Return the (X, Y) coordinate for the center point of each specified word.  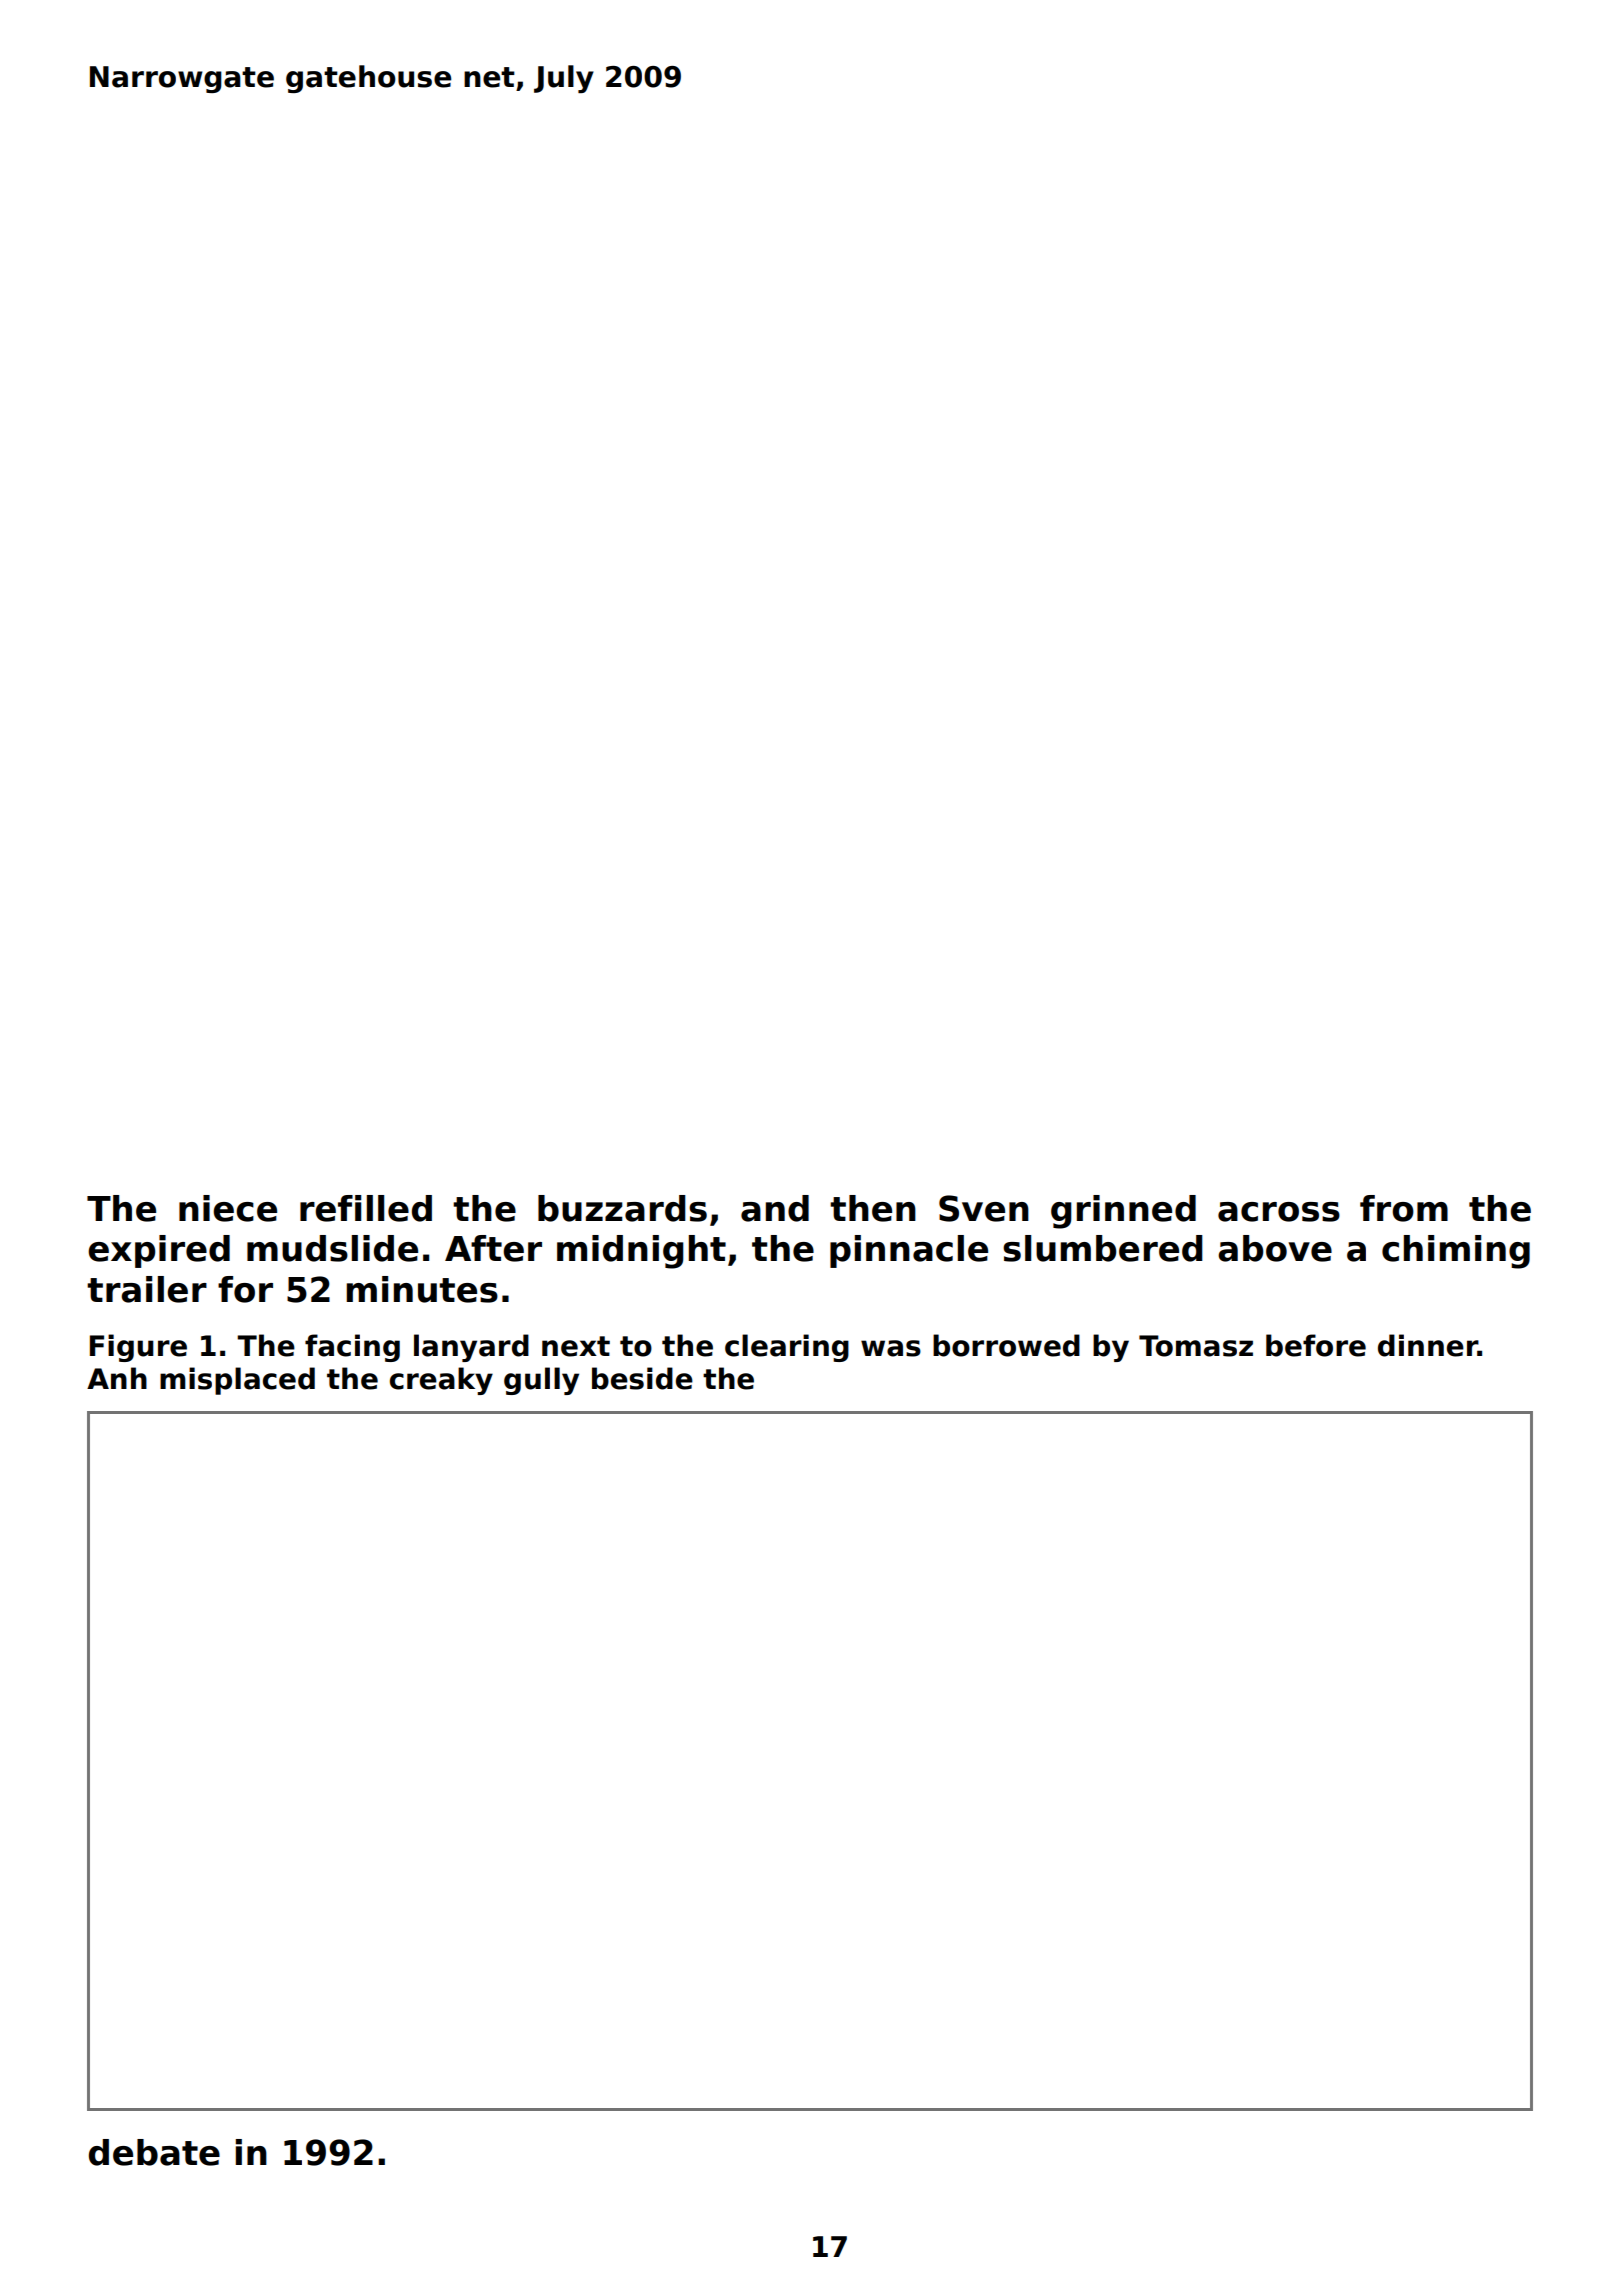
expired (159, 1251)
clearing (787, 1348)
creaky (441, 1381)
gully (541, 1381)
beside (642, 1378)
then (873, 1208)
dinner (1428, 1345)
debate (154, 2152)
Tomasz (1196, 1346)
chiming (1456, 1252)
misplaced (237, 1381)
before (1316, 1345)
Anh (117, 1378)
